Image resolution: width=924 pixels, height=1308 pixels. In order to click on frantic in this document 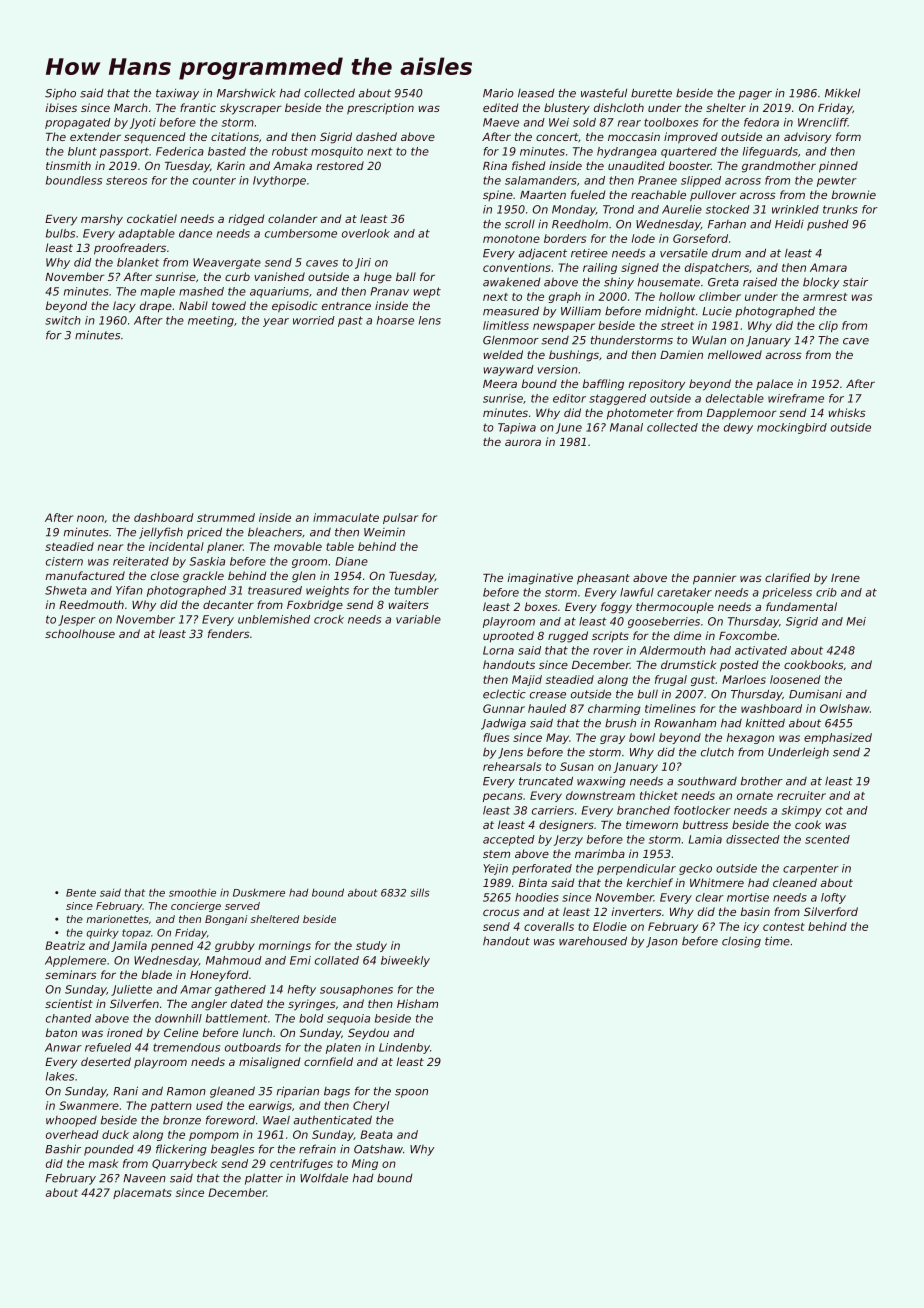, I will do `click(198, 107)`.
